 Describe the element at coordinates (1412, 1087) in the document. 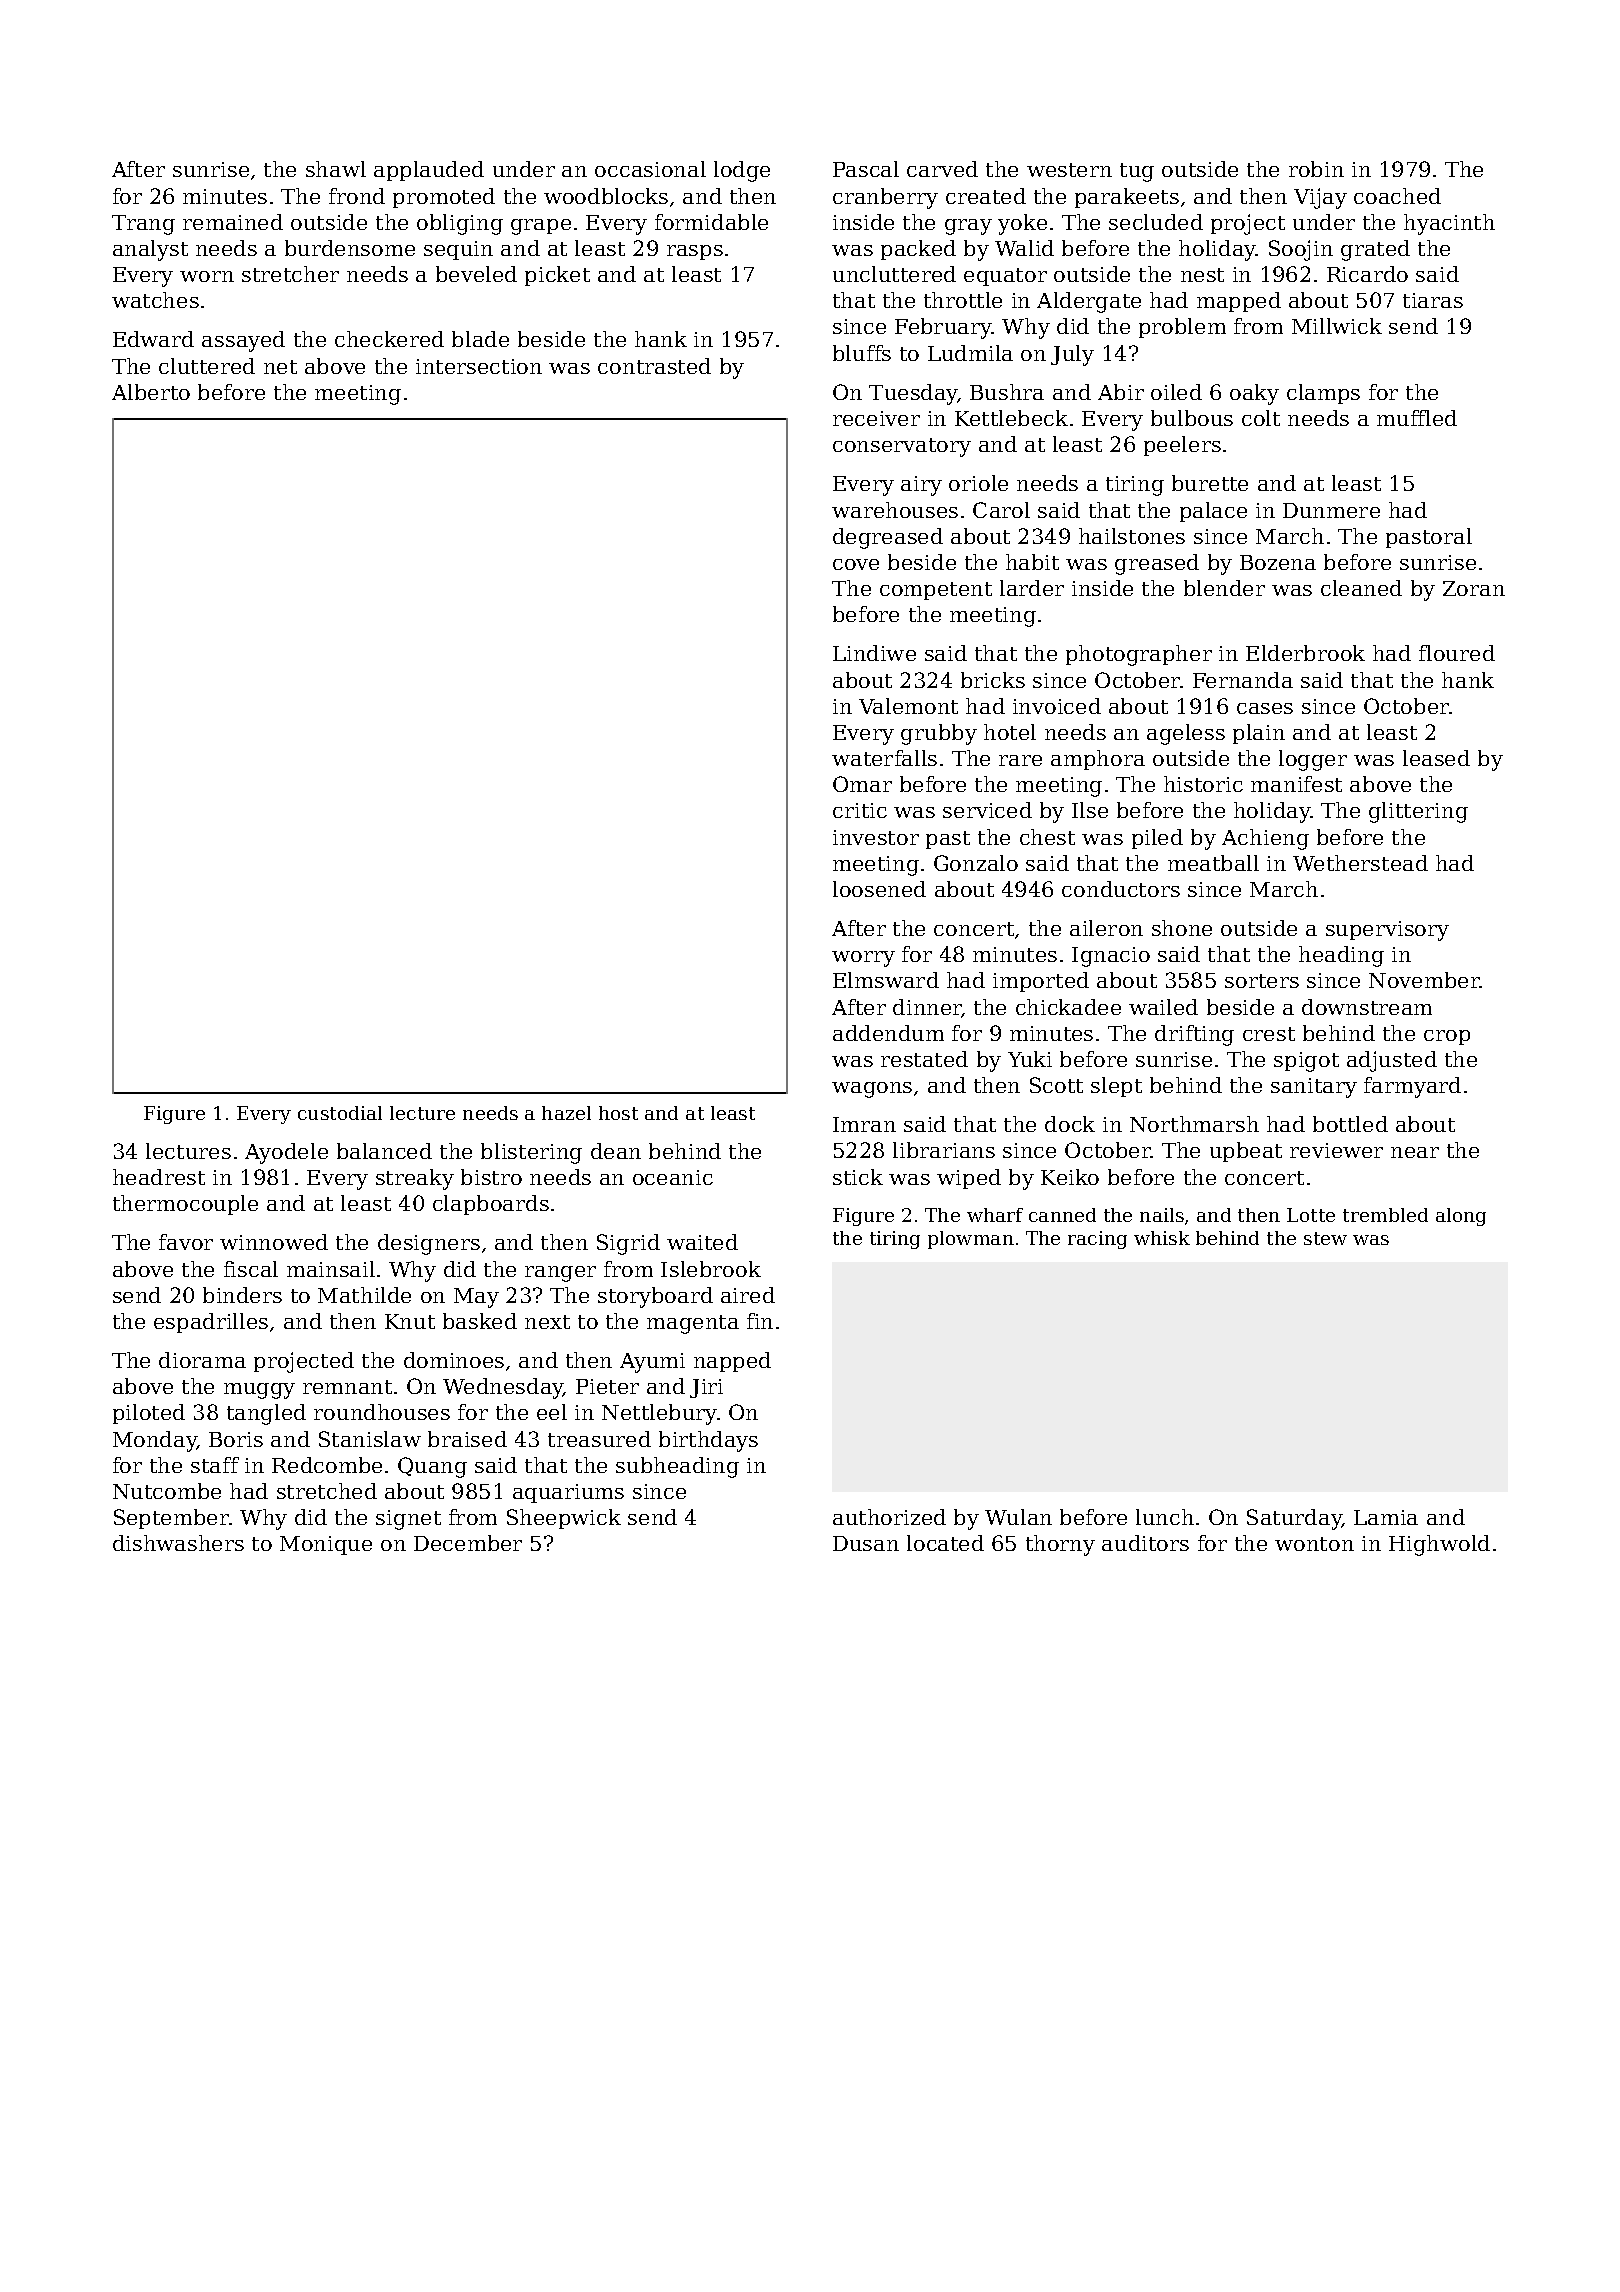

I see `farmyard` at that location.
